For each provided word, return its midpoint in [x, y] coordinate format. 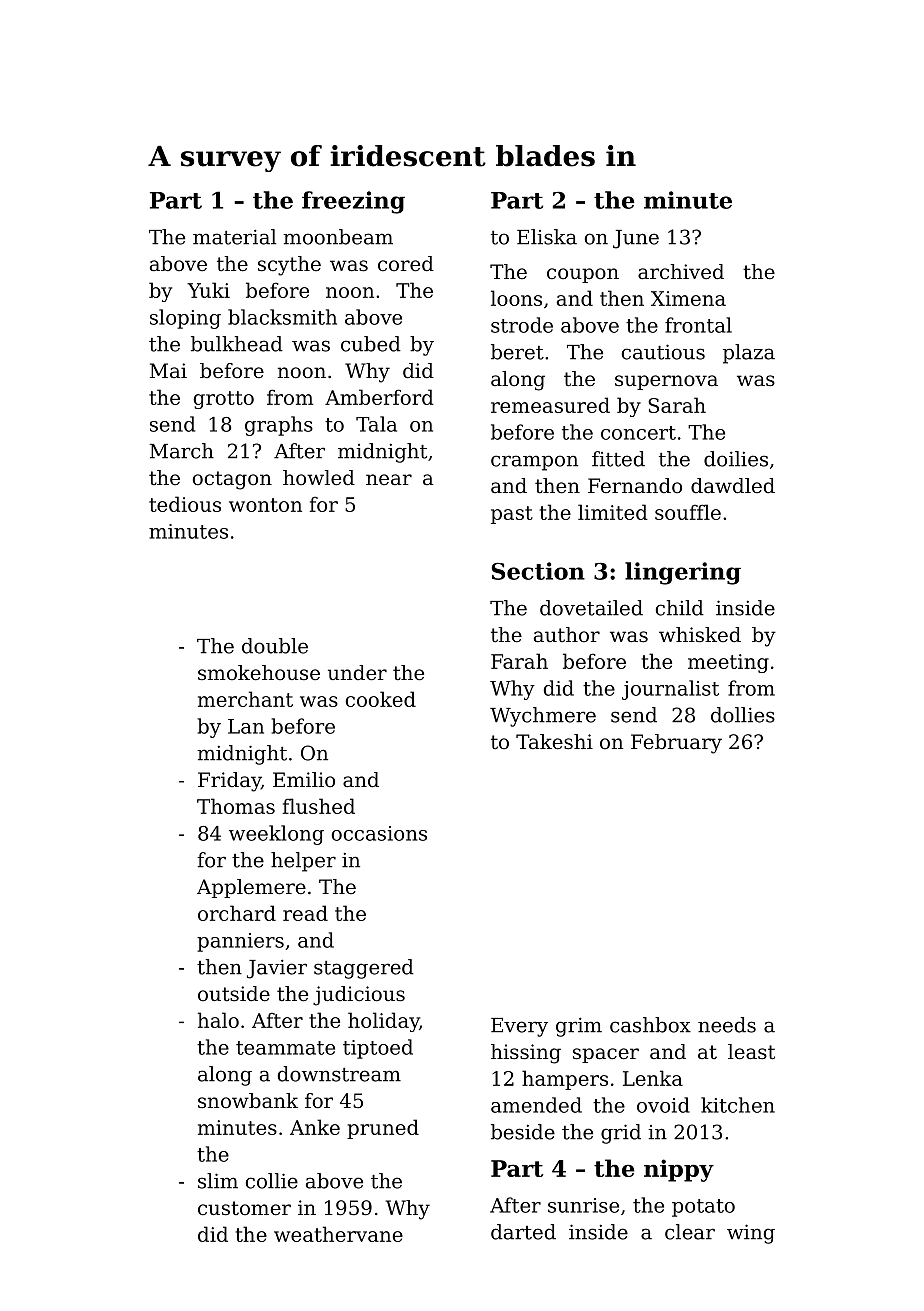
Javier [277, 969]
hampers [565, 1080]
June [636, 239]
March [182, 451]
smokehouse [259, 673]
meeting [728, 663]
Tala [376, 424]
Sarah [677, 405]
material [234, 237]
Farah [519, 661]
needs [727, 1025]
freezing [353, 202]
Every [519, 1027]
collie [272, 1181]
